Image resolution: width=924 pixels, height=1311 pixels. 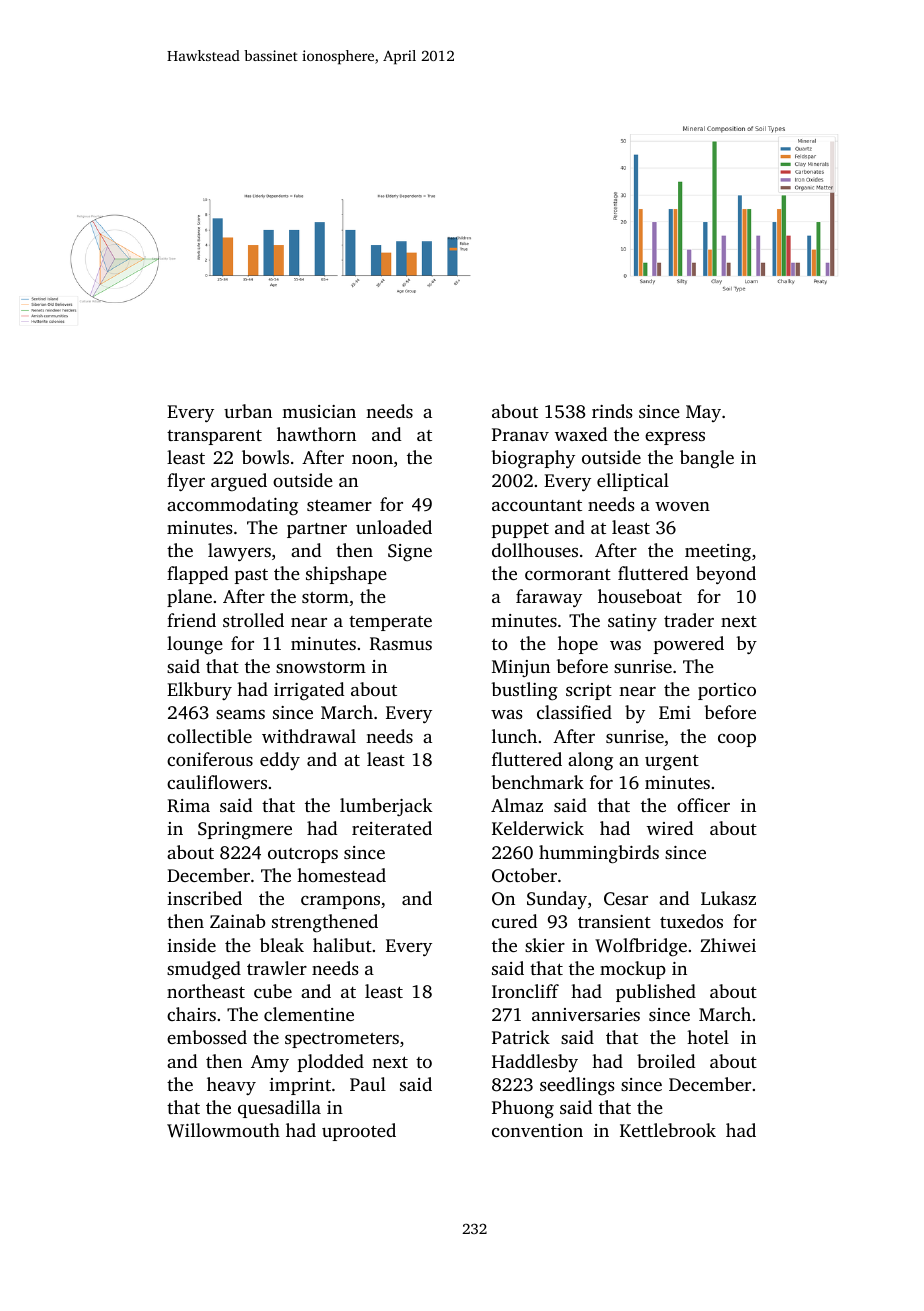 What do you see at coordinates (309, 1014) in the document?
I see `clementine` at bounding box center [309, 1014].
